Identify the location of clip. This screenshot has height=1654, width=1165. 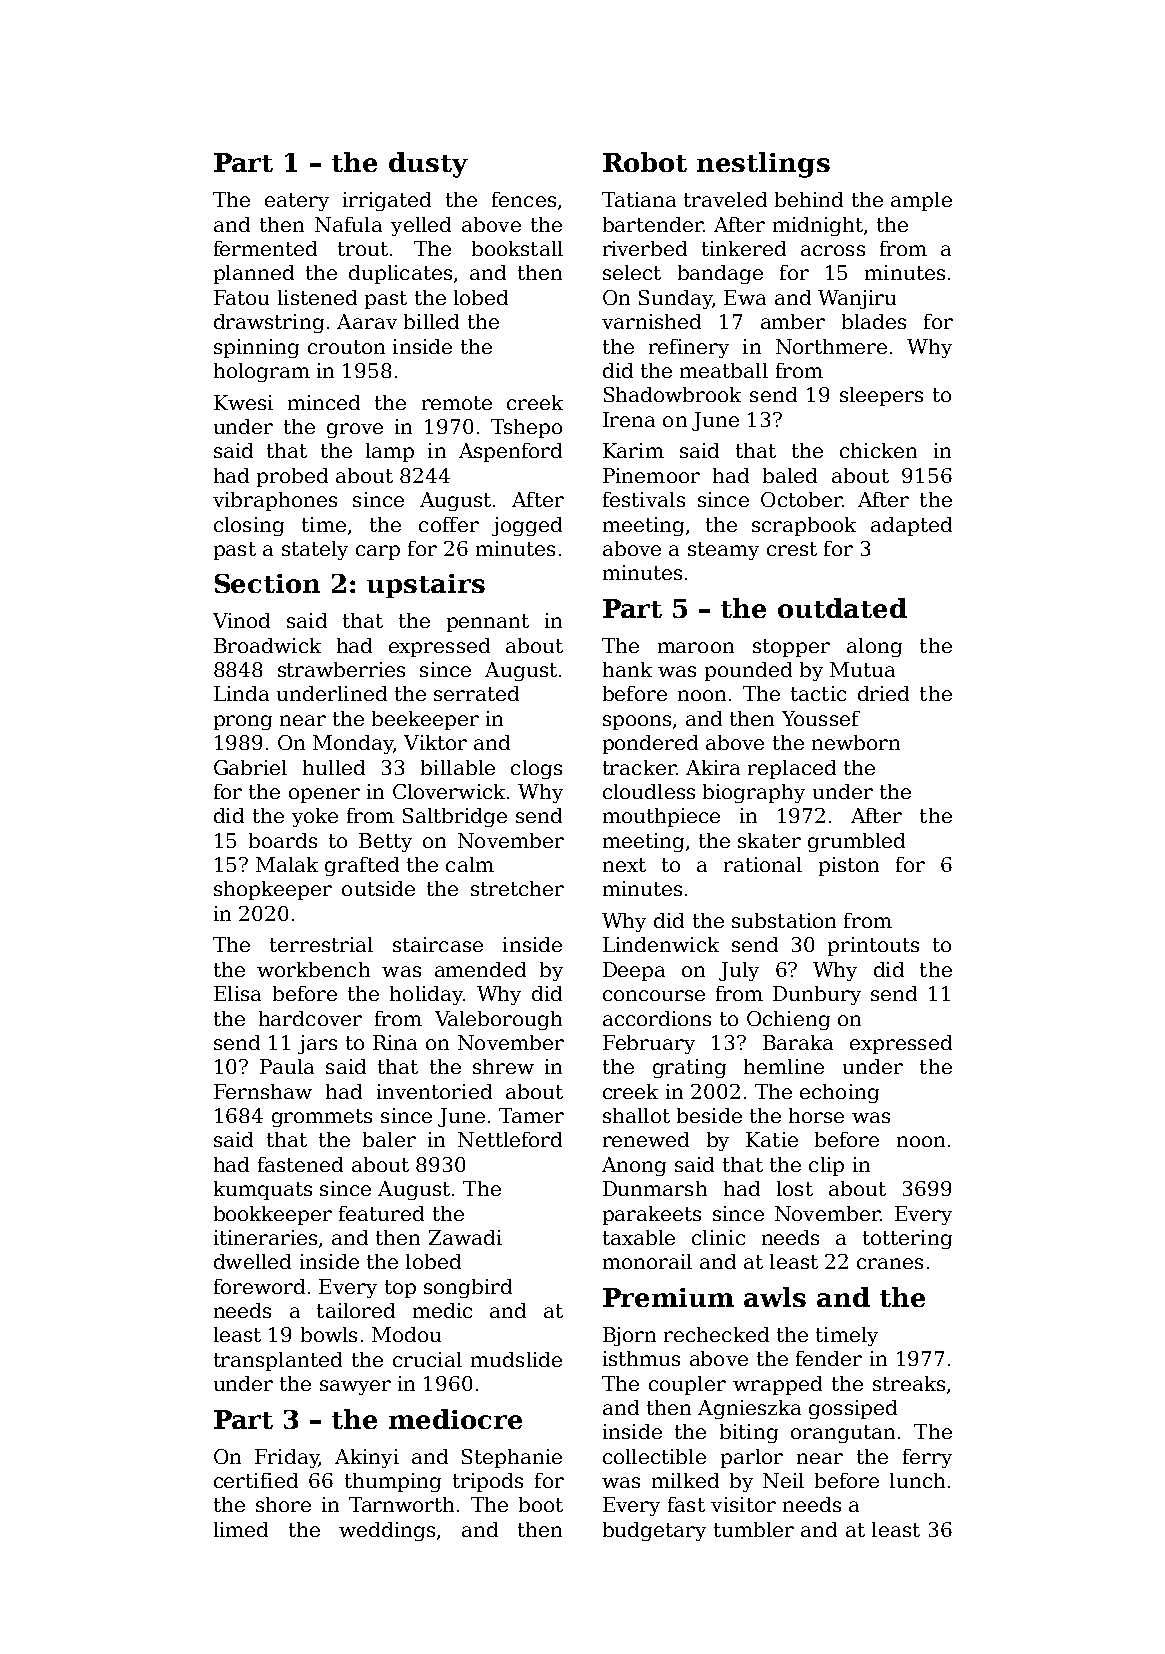
(826, 1166).
